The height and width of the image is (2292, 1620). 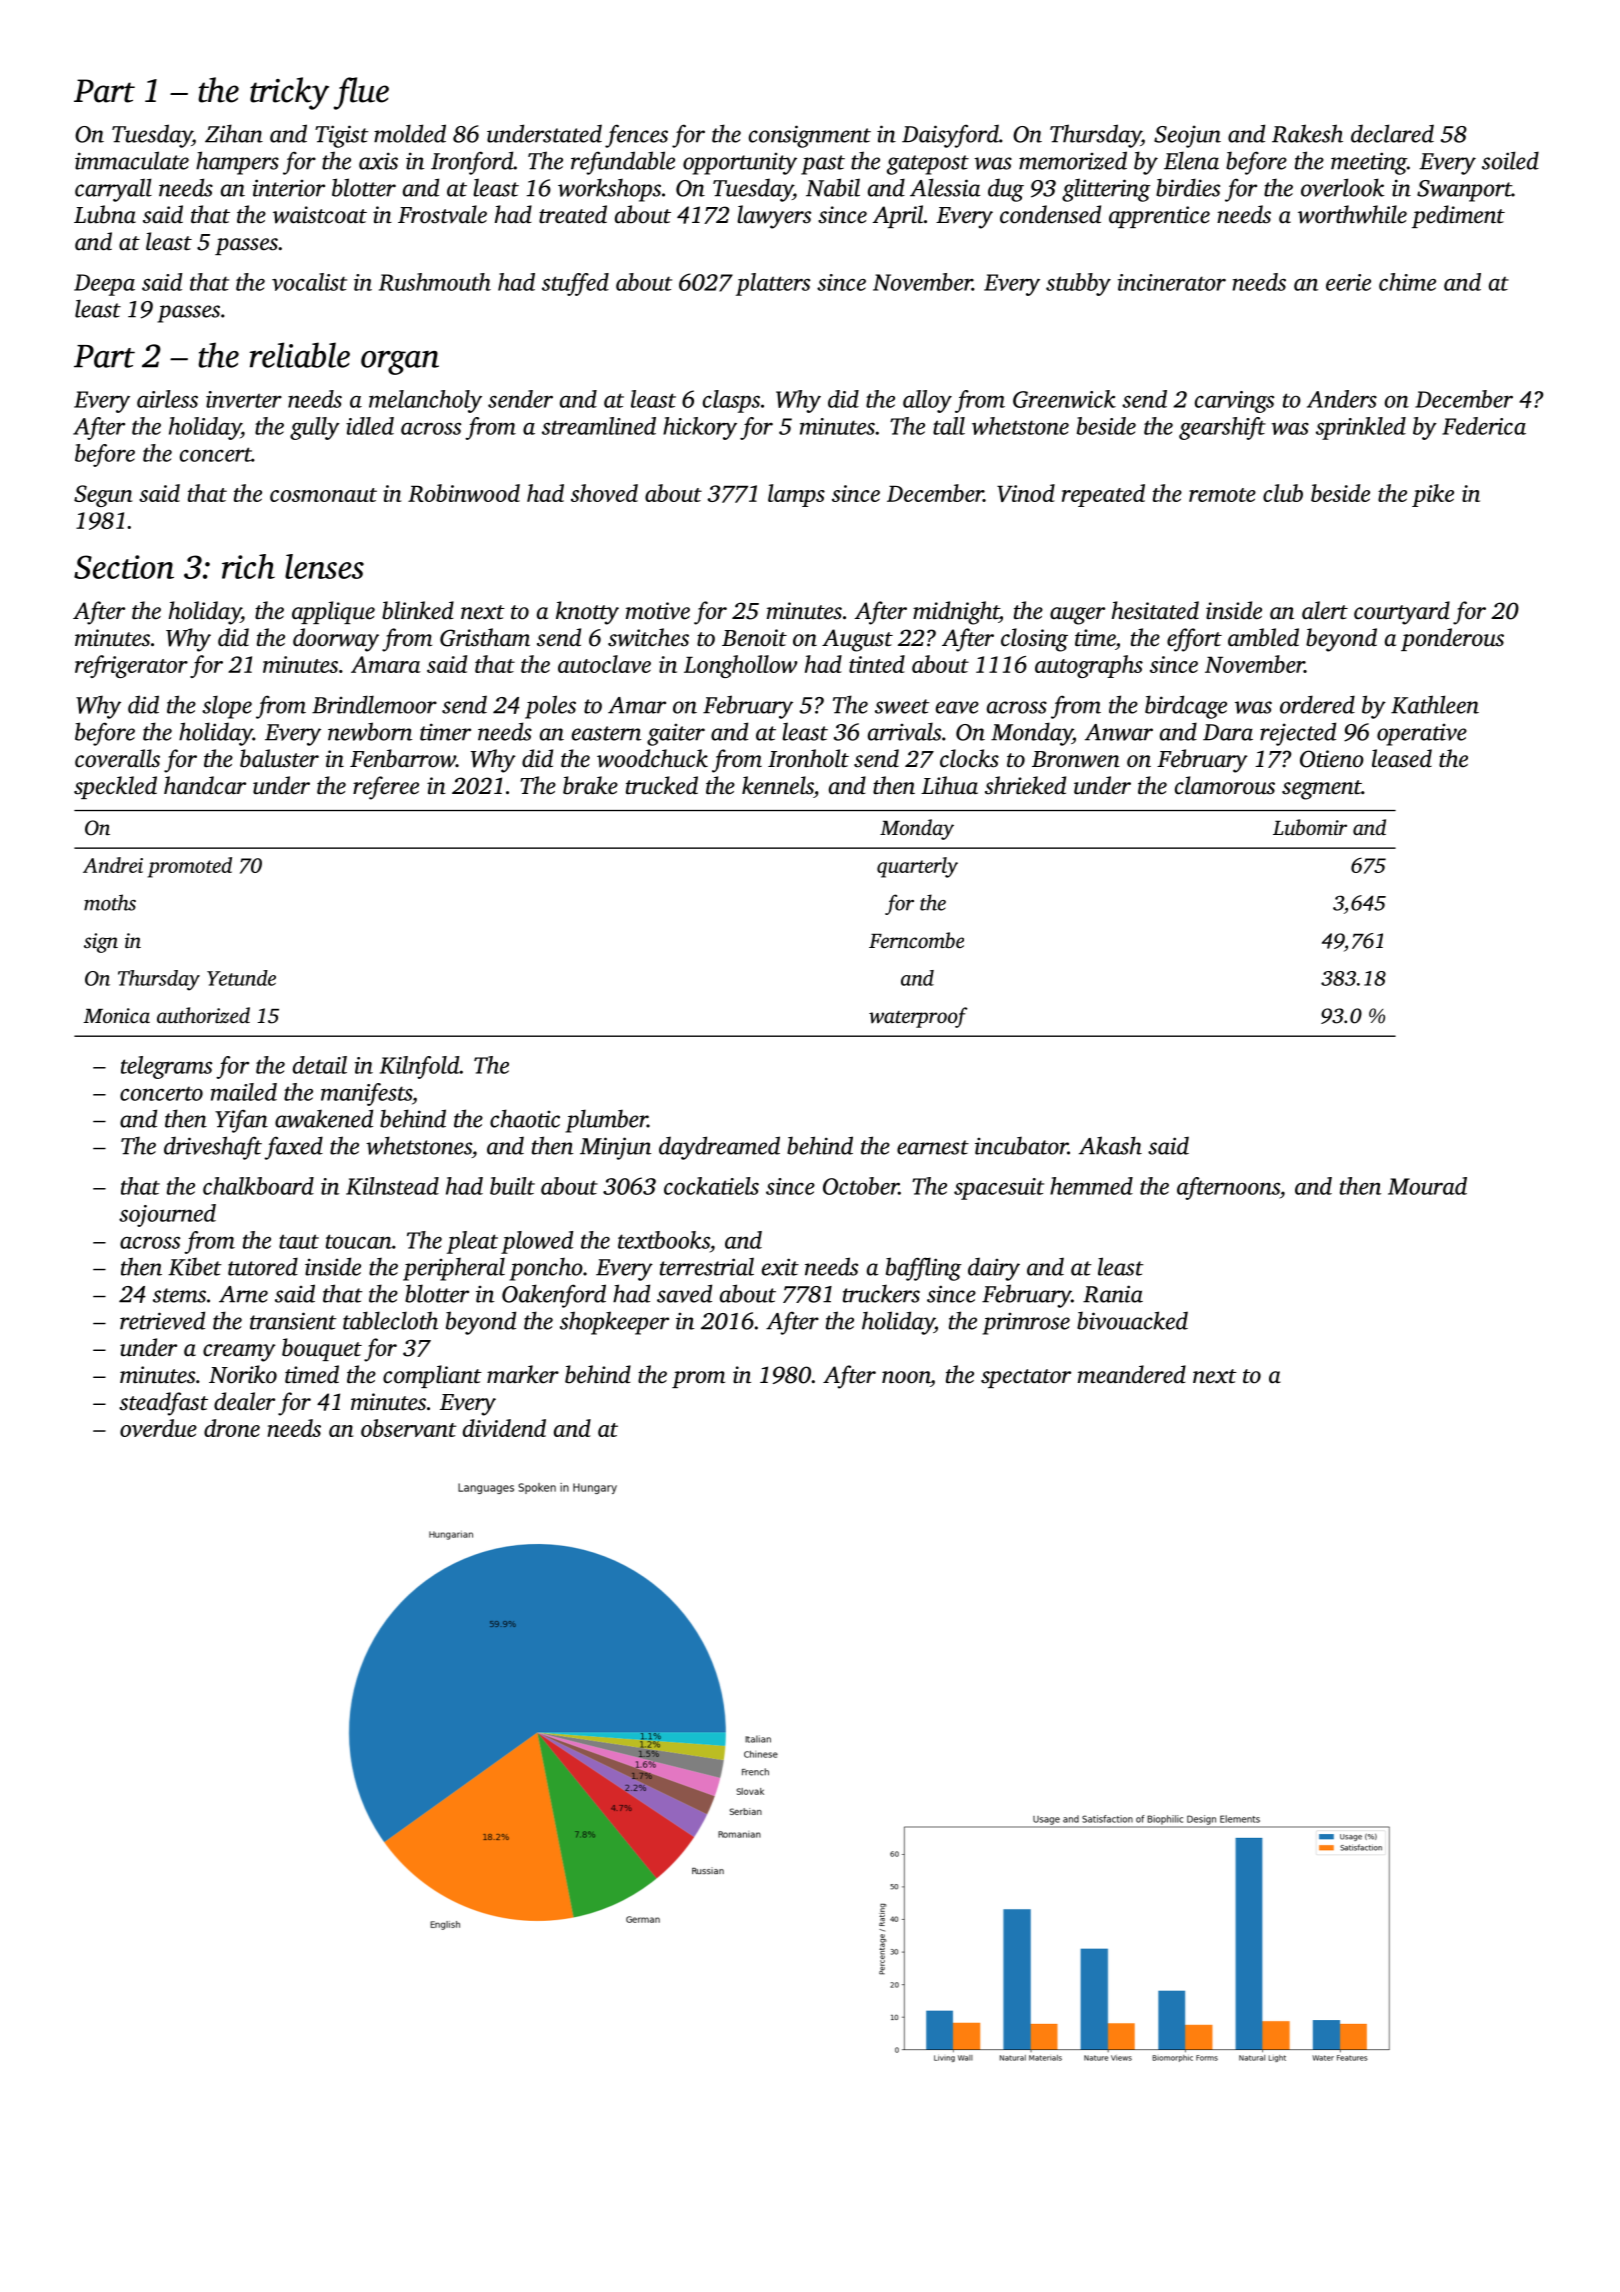 What do you see at coordinates (1187, 136) in the image?
I see `Seojun` at bounding box center [1187, 136].
